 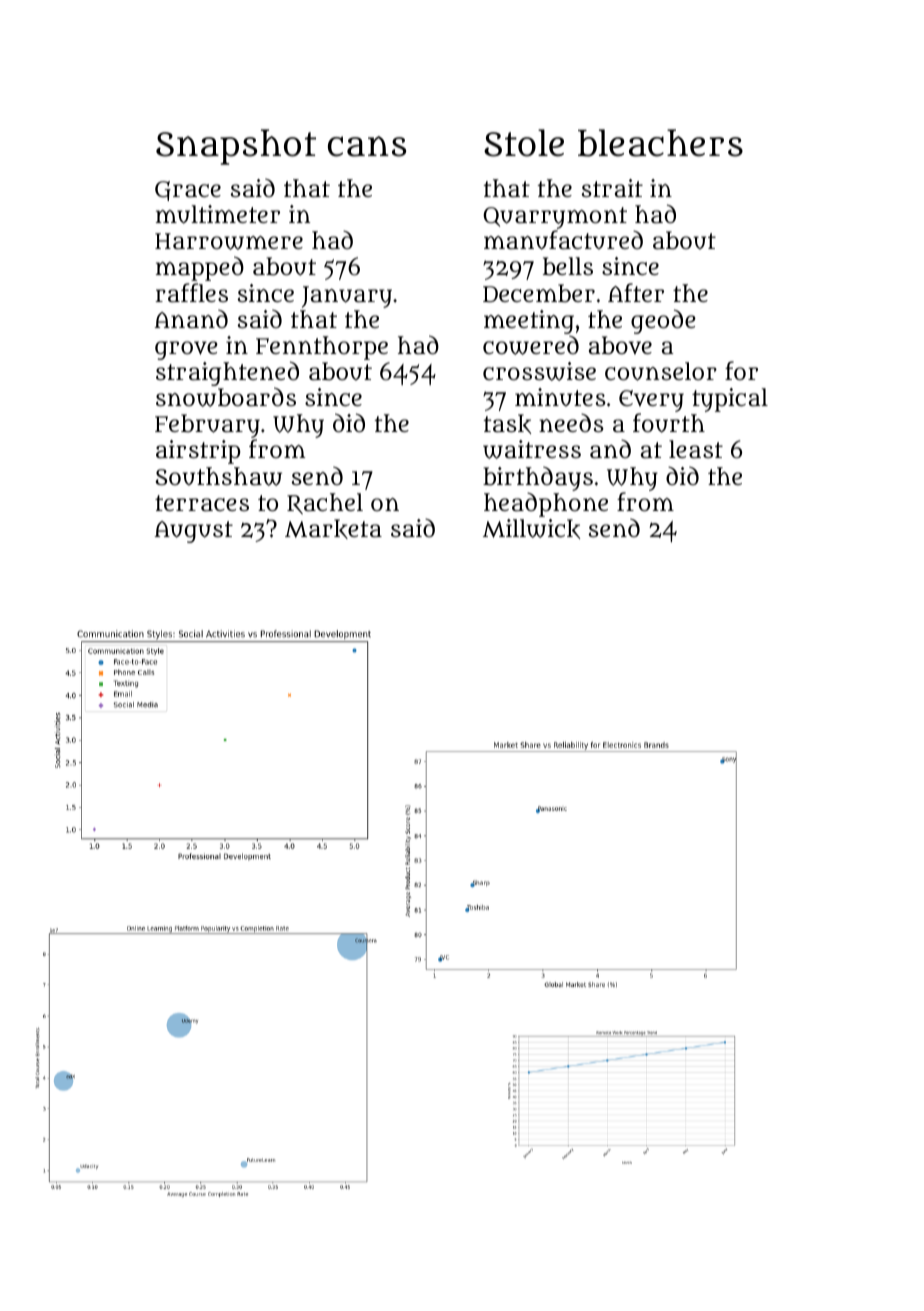 I want to click on snowboards, so click(x=226, y=397).
